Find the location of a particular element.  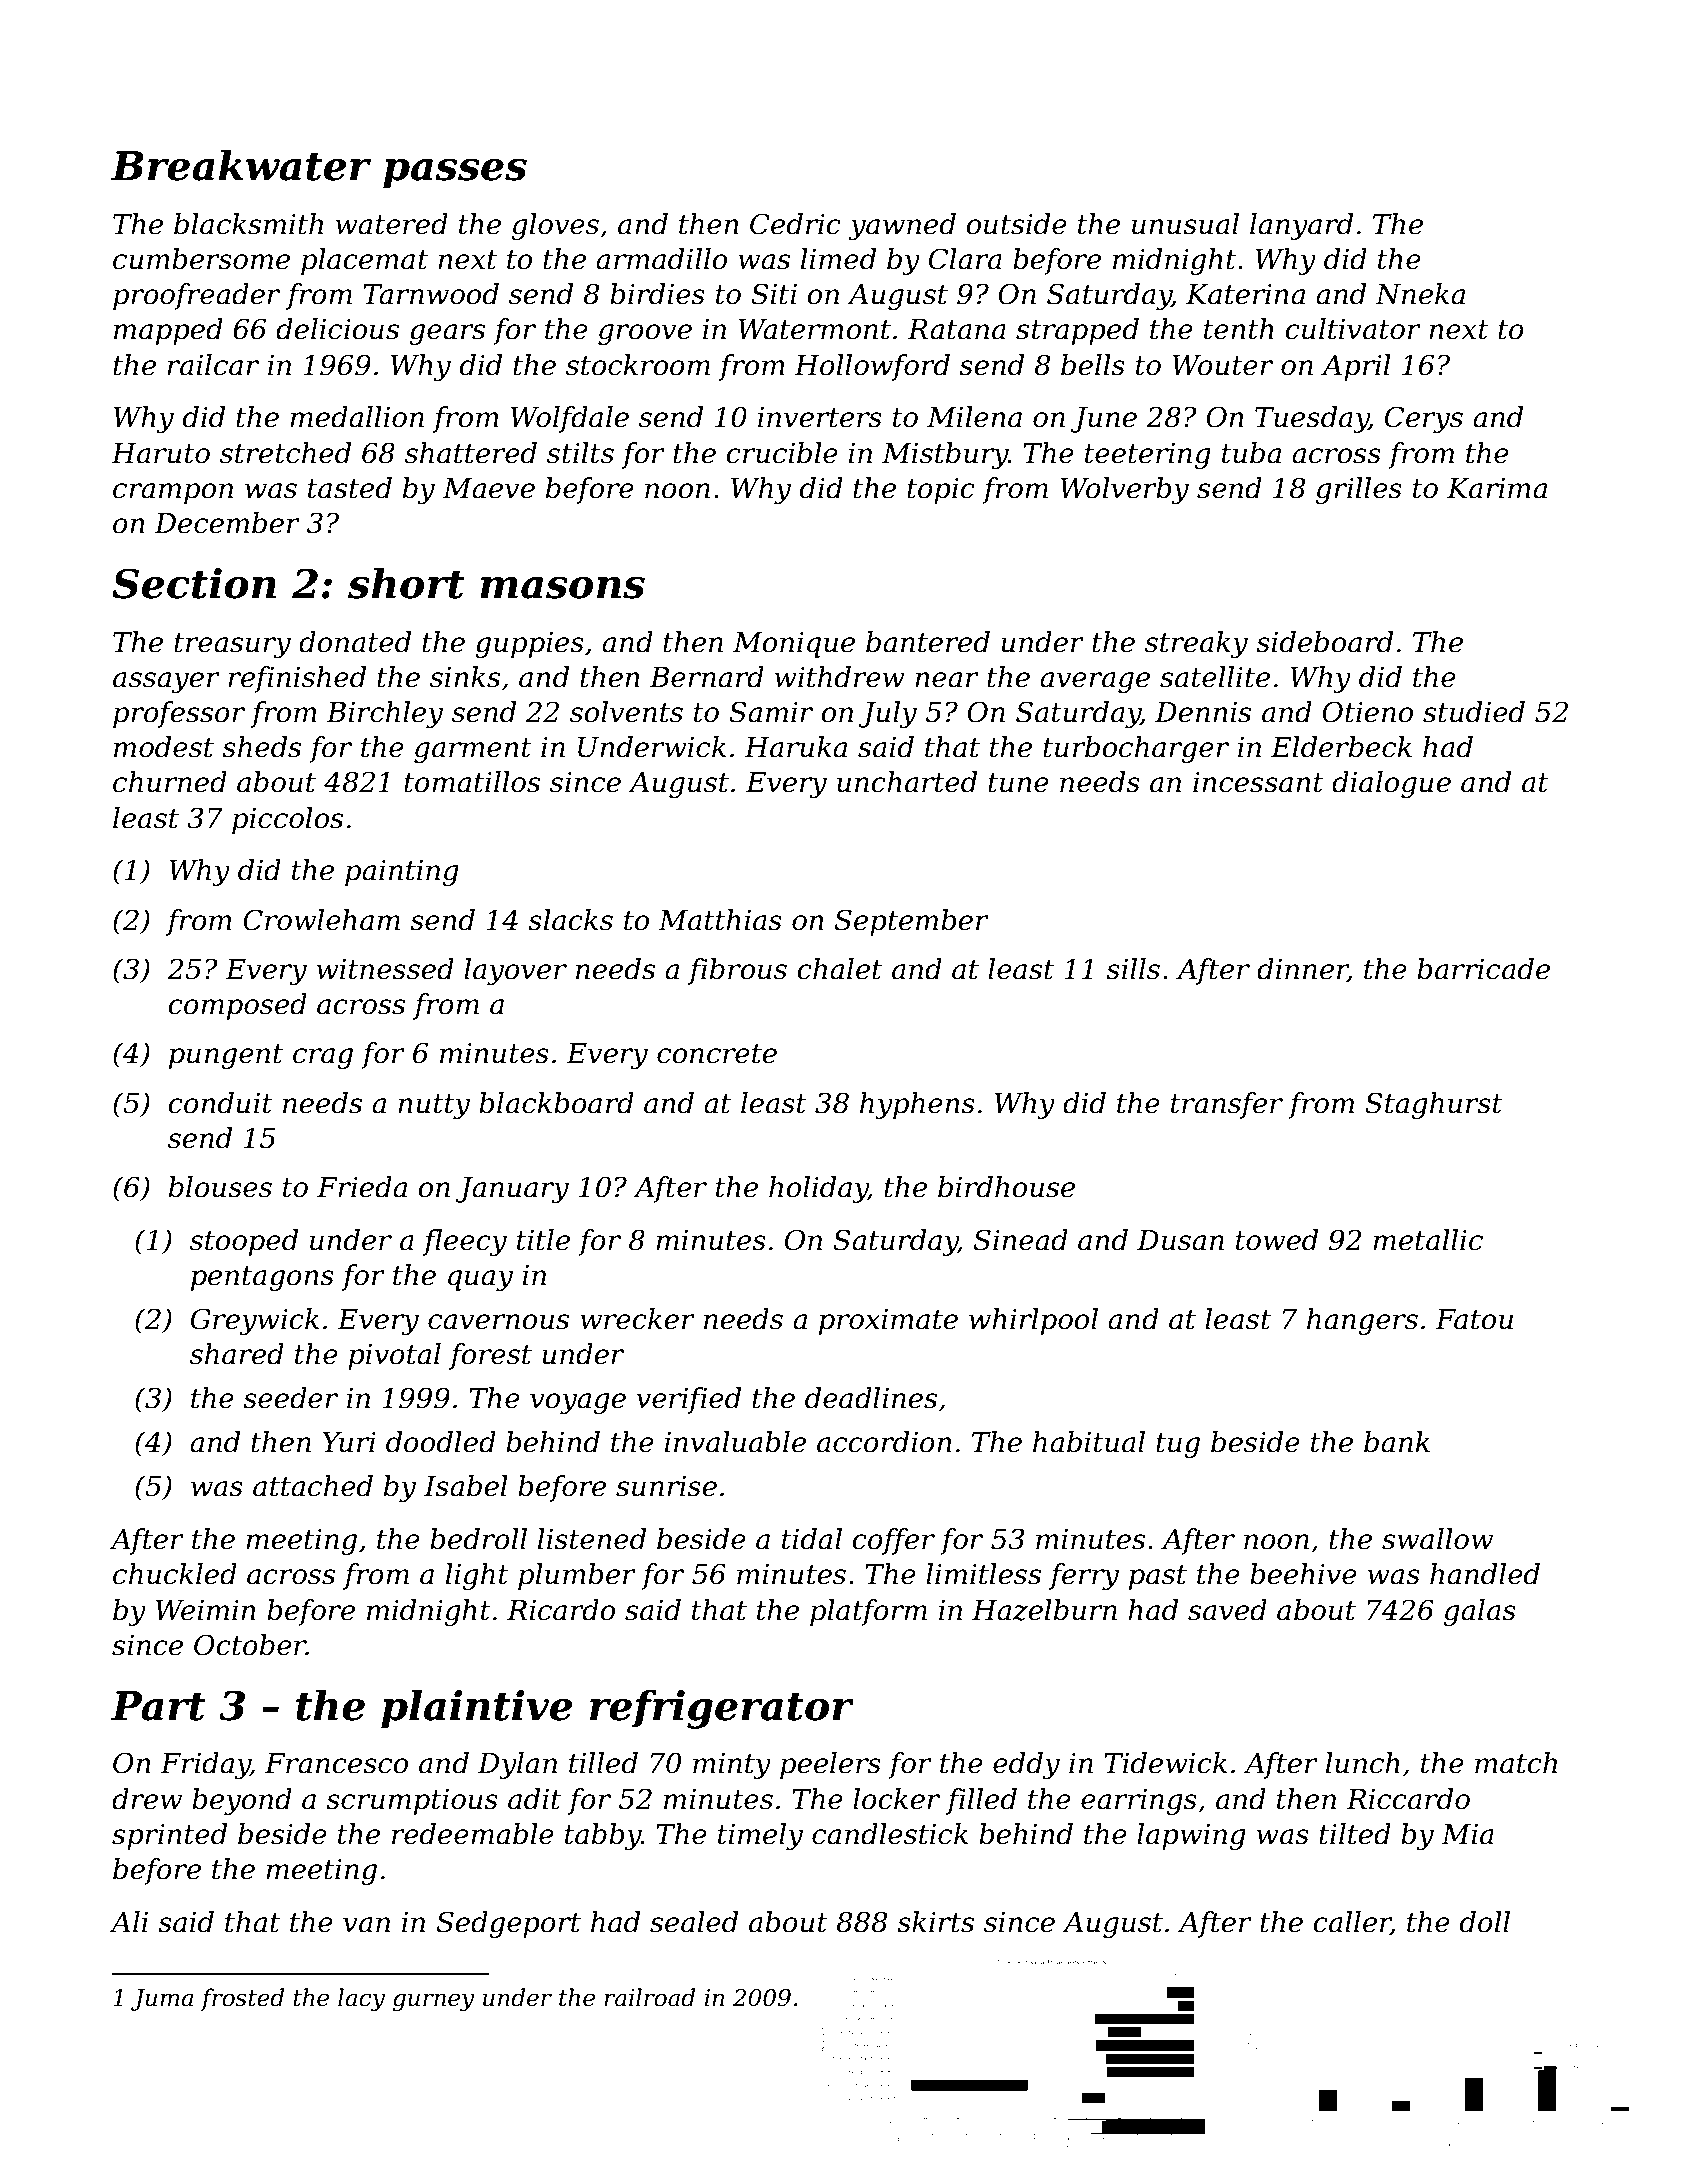

layover is located at coordinates (515, 971).
